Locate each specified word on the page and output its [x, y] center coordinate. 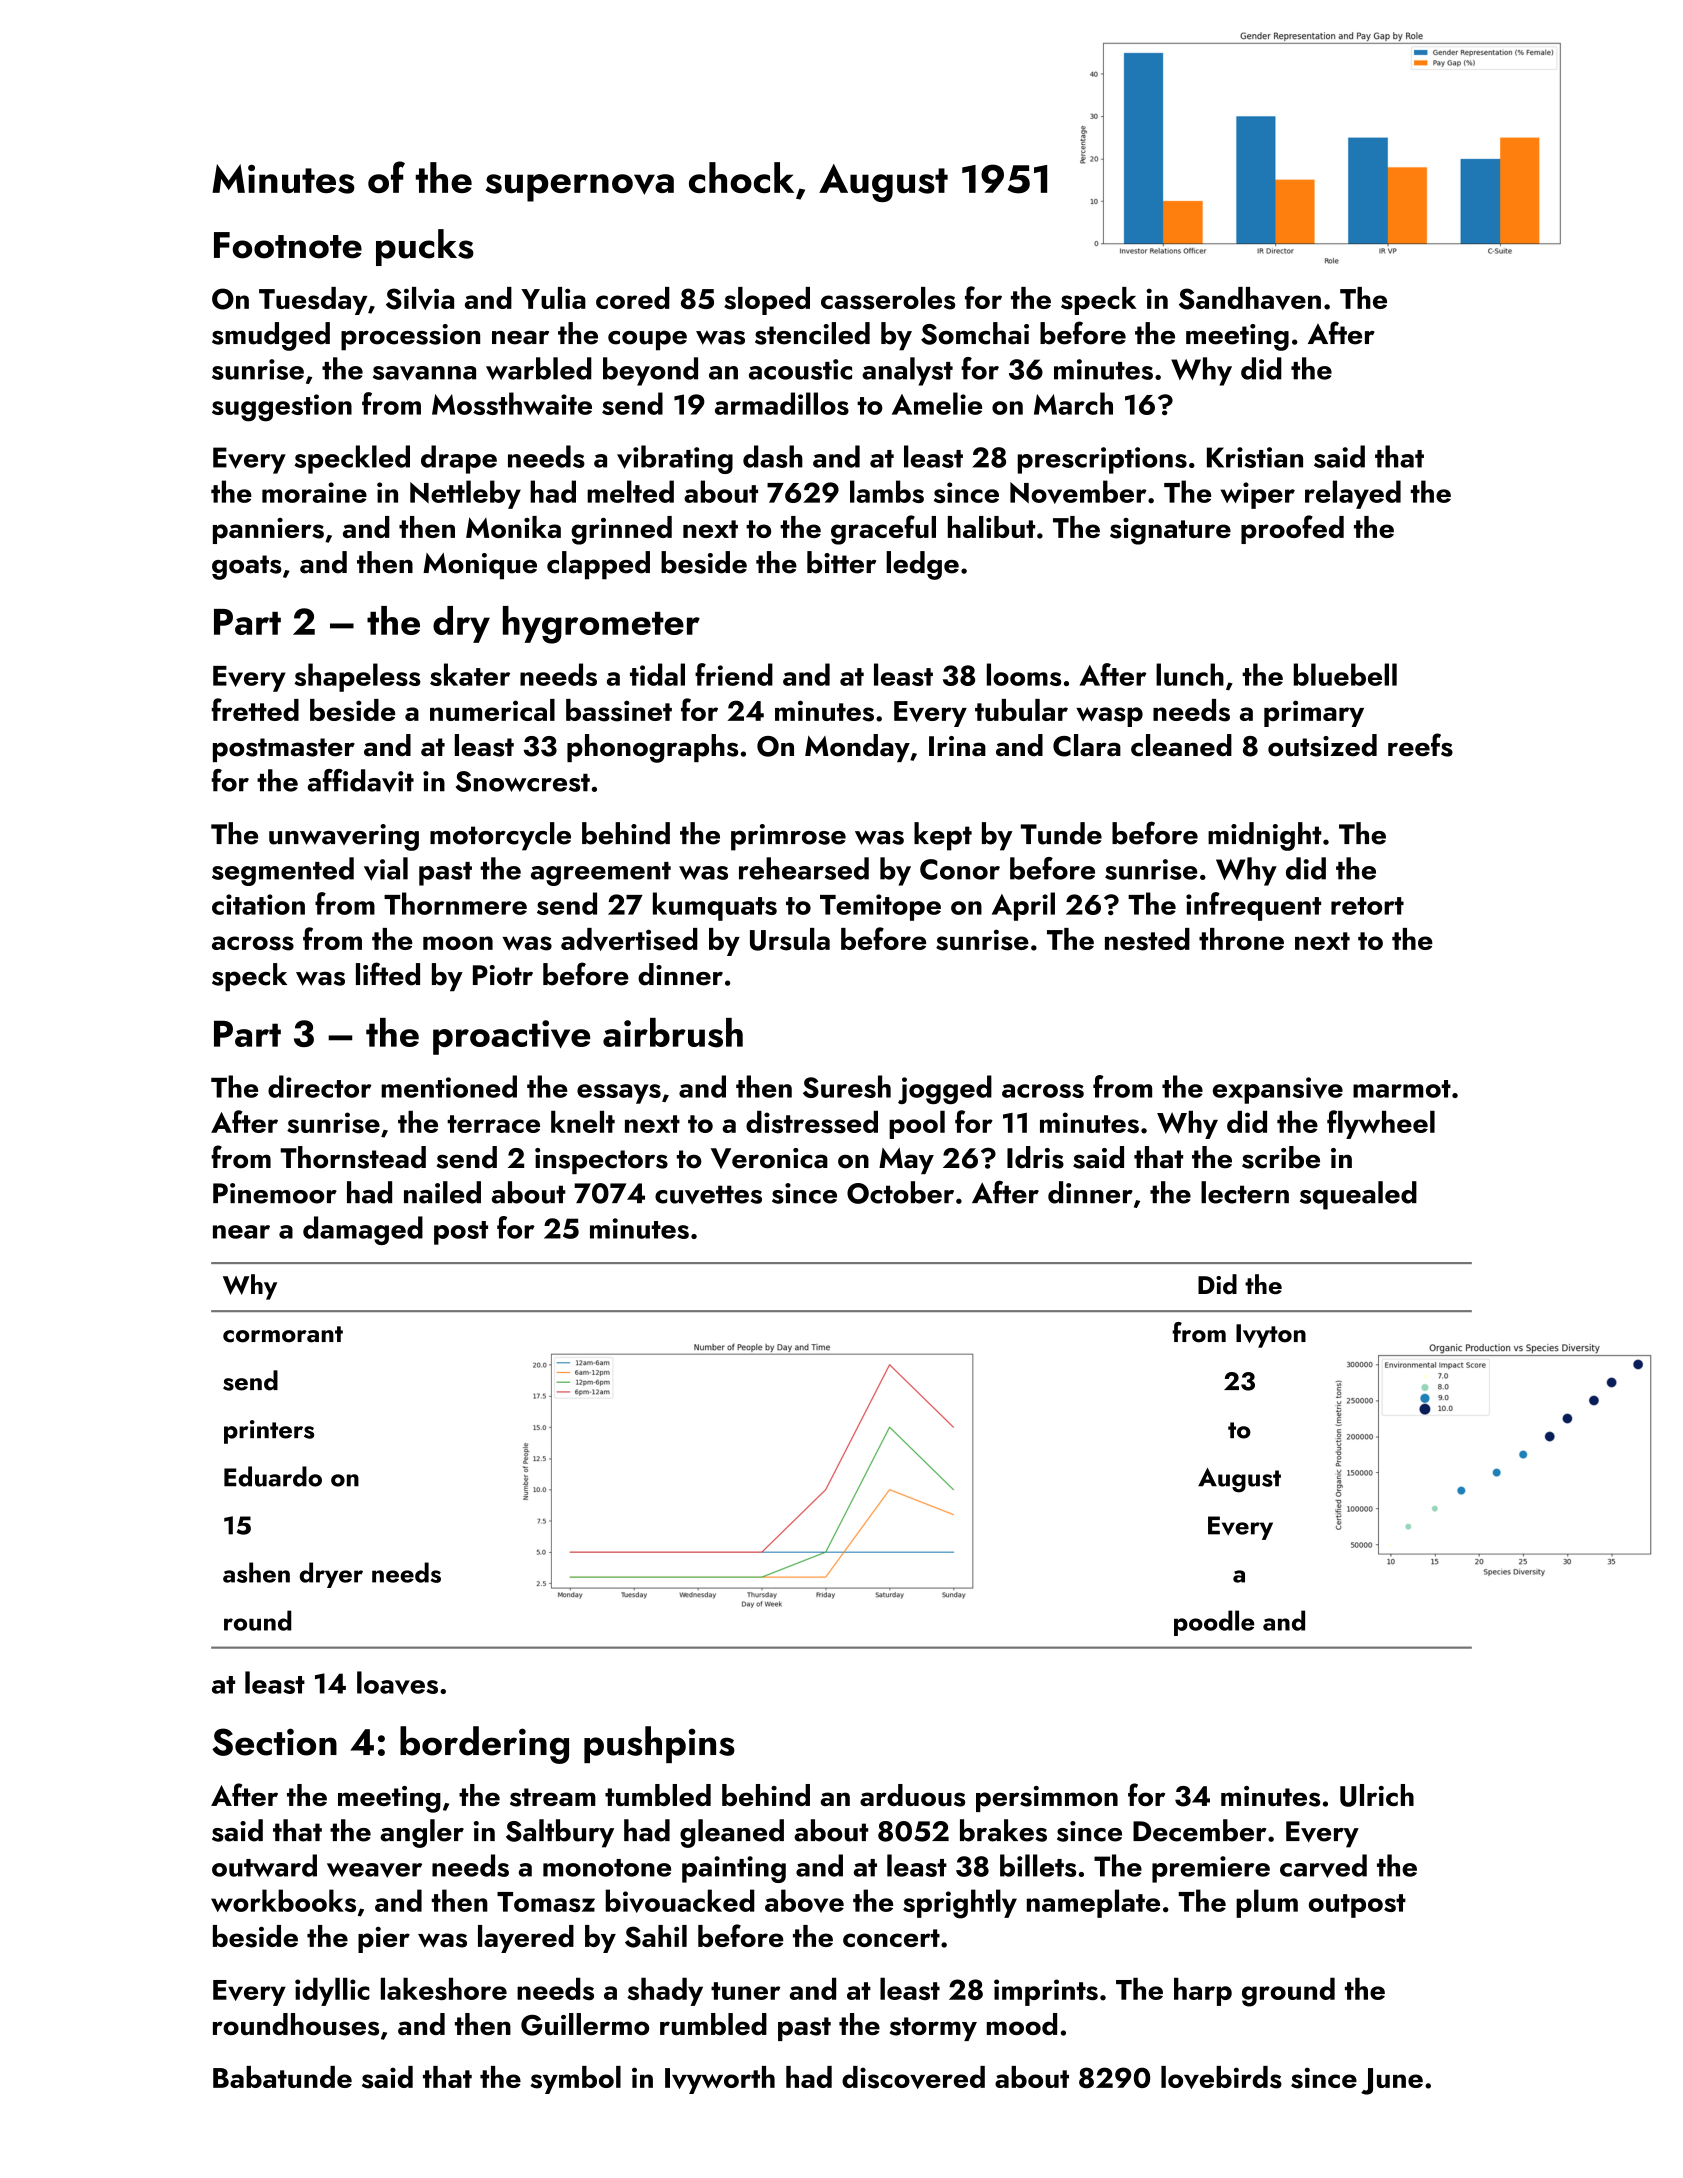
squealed [1358, 1195]
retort [1367, 906]
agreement [601, 874]
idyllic [332, 1991]
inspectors [601, 1161]
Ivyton [1271, 1336]
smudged [271, 336]
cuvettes [708, 1194]
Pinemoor [275, 1193]
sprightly [960, 1904]
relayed [1353, 494]
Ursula [790, 939]
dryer [331, 1575]
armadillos [782, 403]
